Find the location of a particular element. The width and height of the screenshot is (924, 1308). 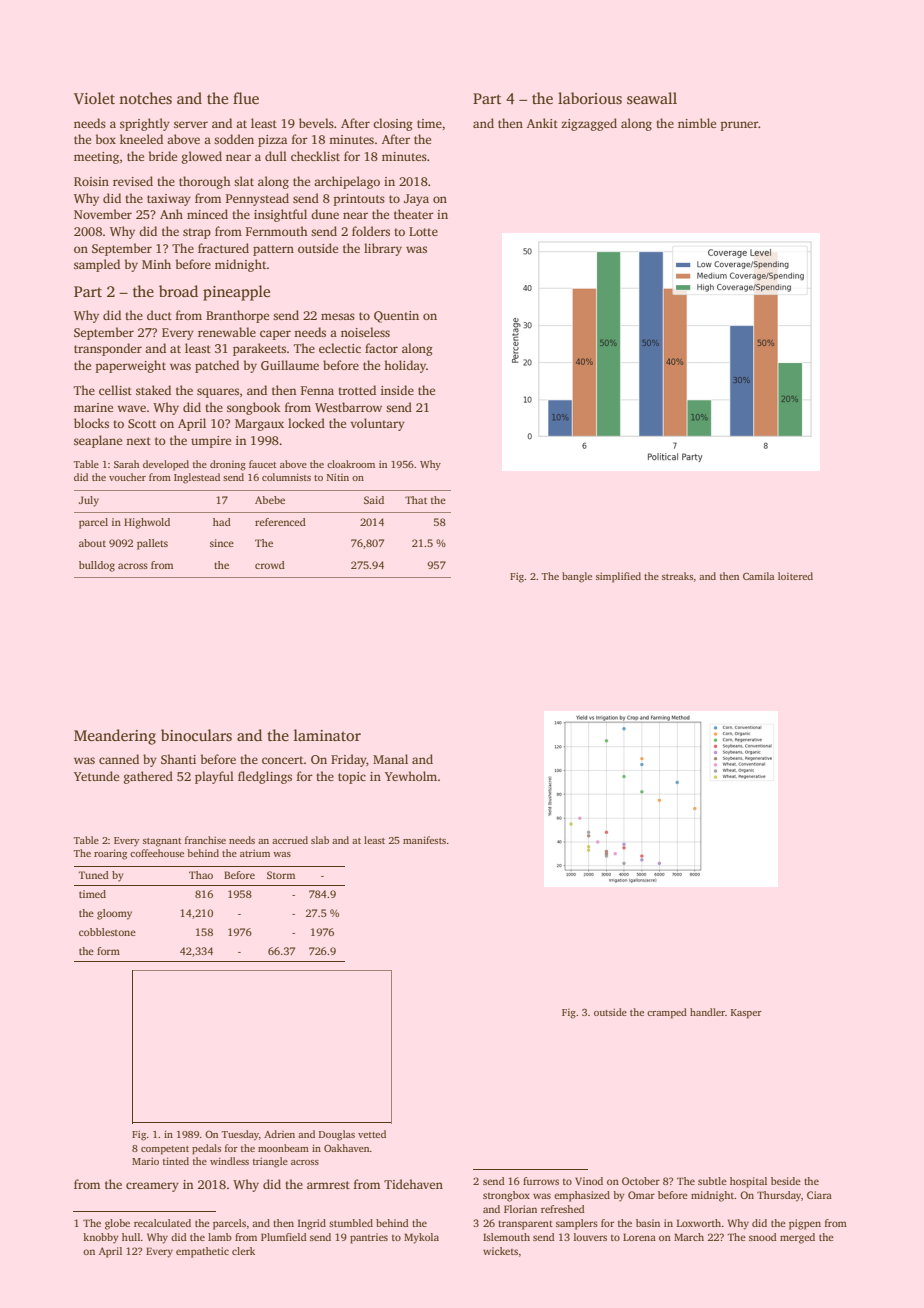

clerk is located at coordinates (243, 1251).
